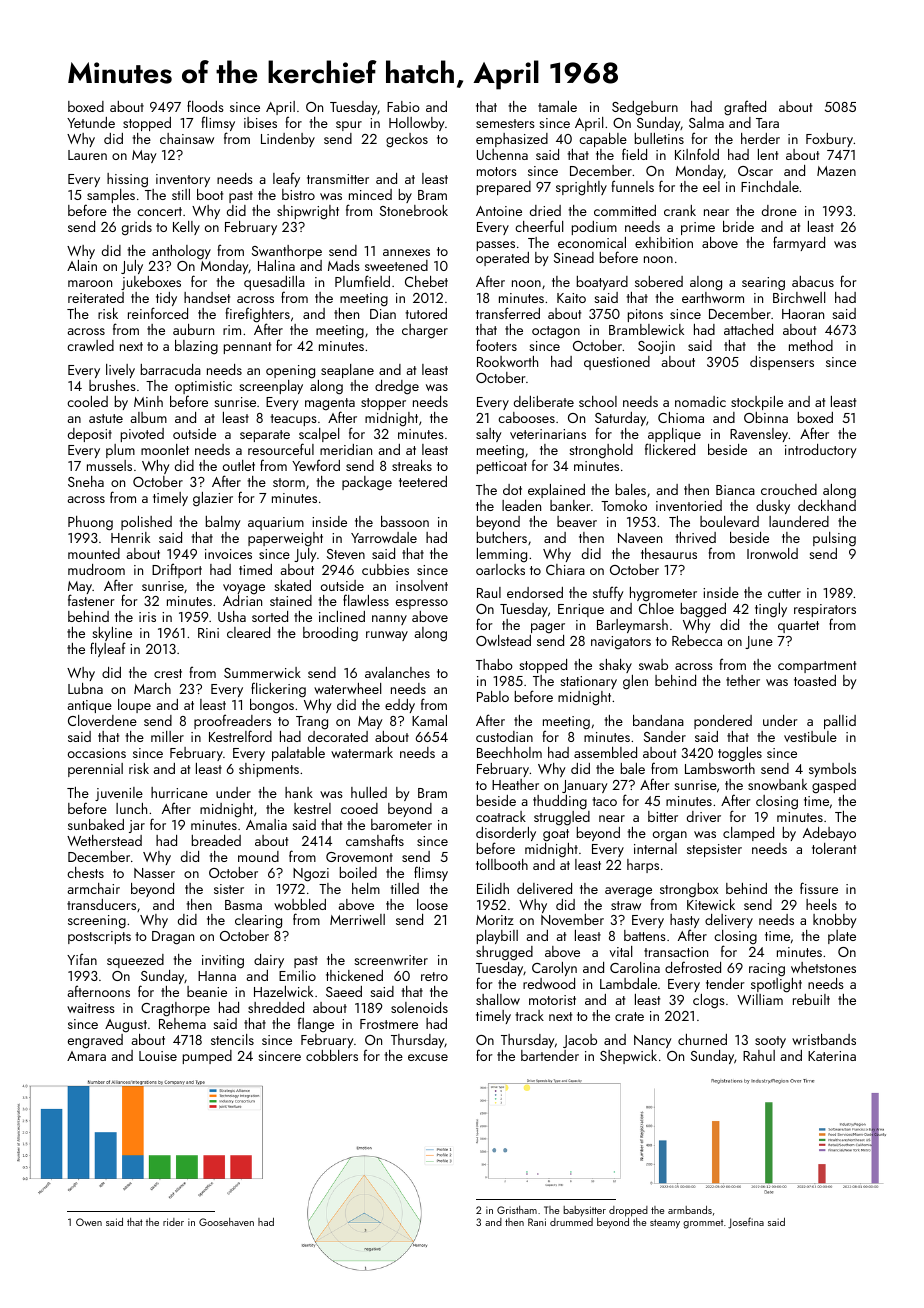  What do you see at coordinates (289, 482) in the page?
I see `storm` at bounding box center [289, 482].
